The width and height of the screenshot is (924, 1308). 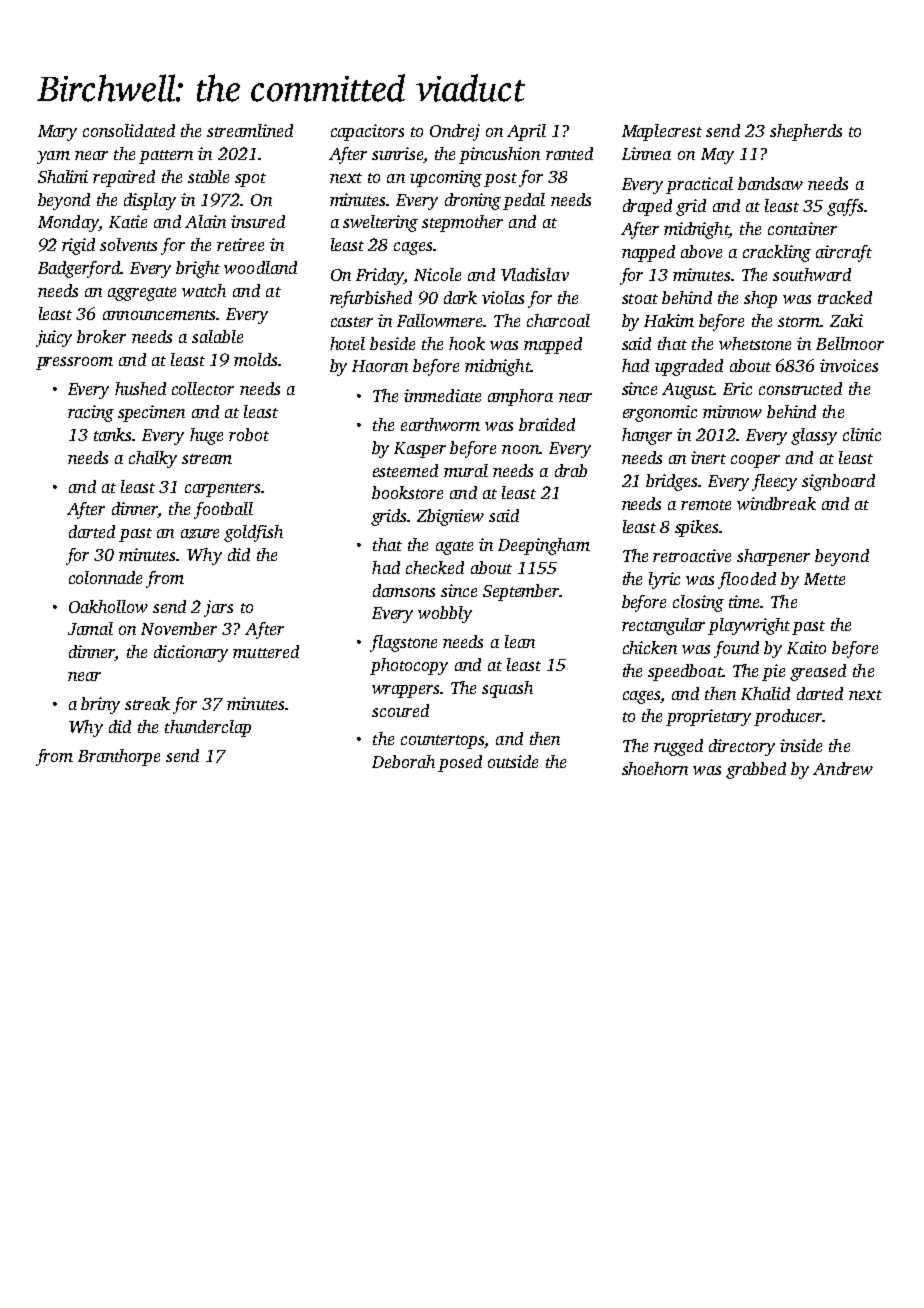 I want to click on pattern, so click(x=166, y=157).
